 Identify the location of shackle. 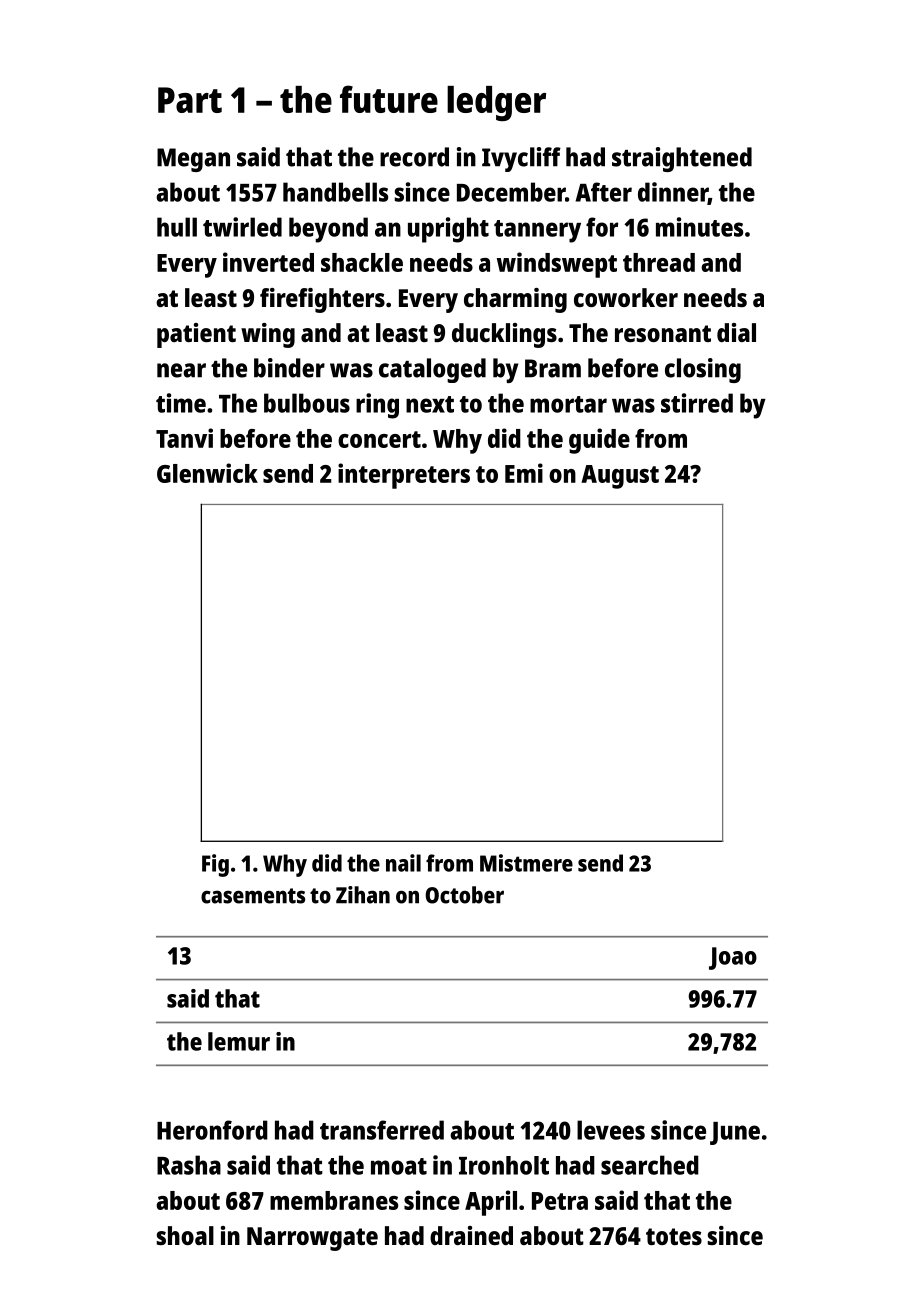
(362, 262).
